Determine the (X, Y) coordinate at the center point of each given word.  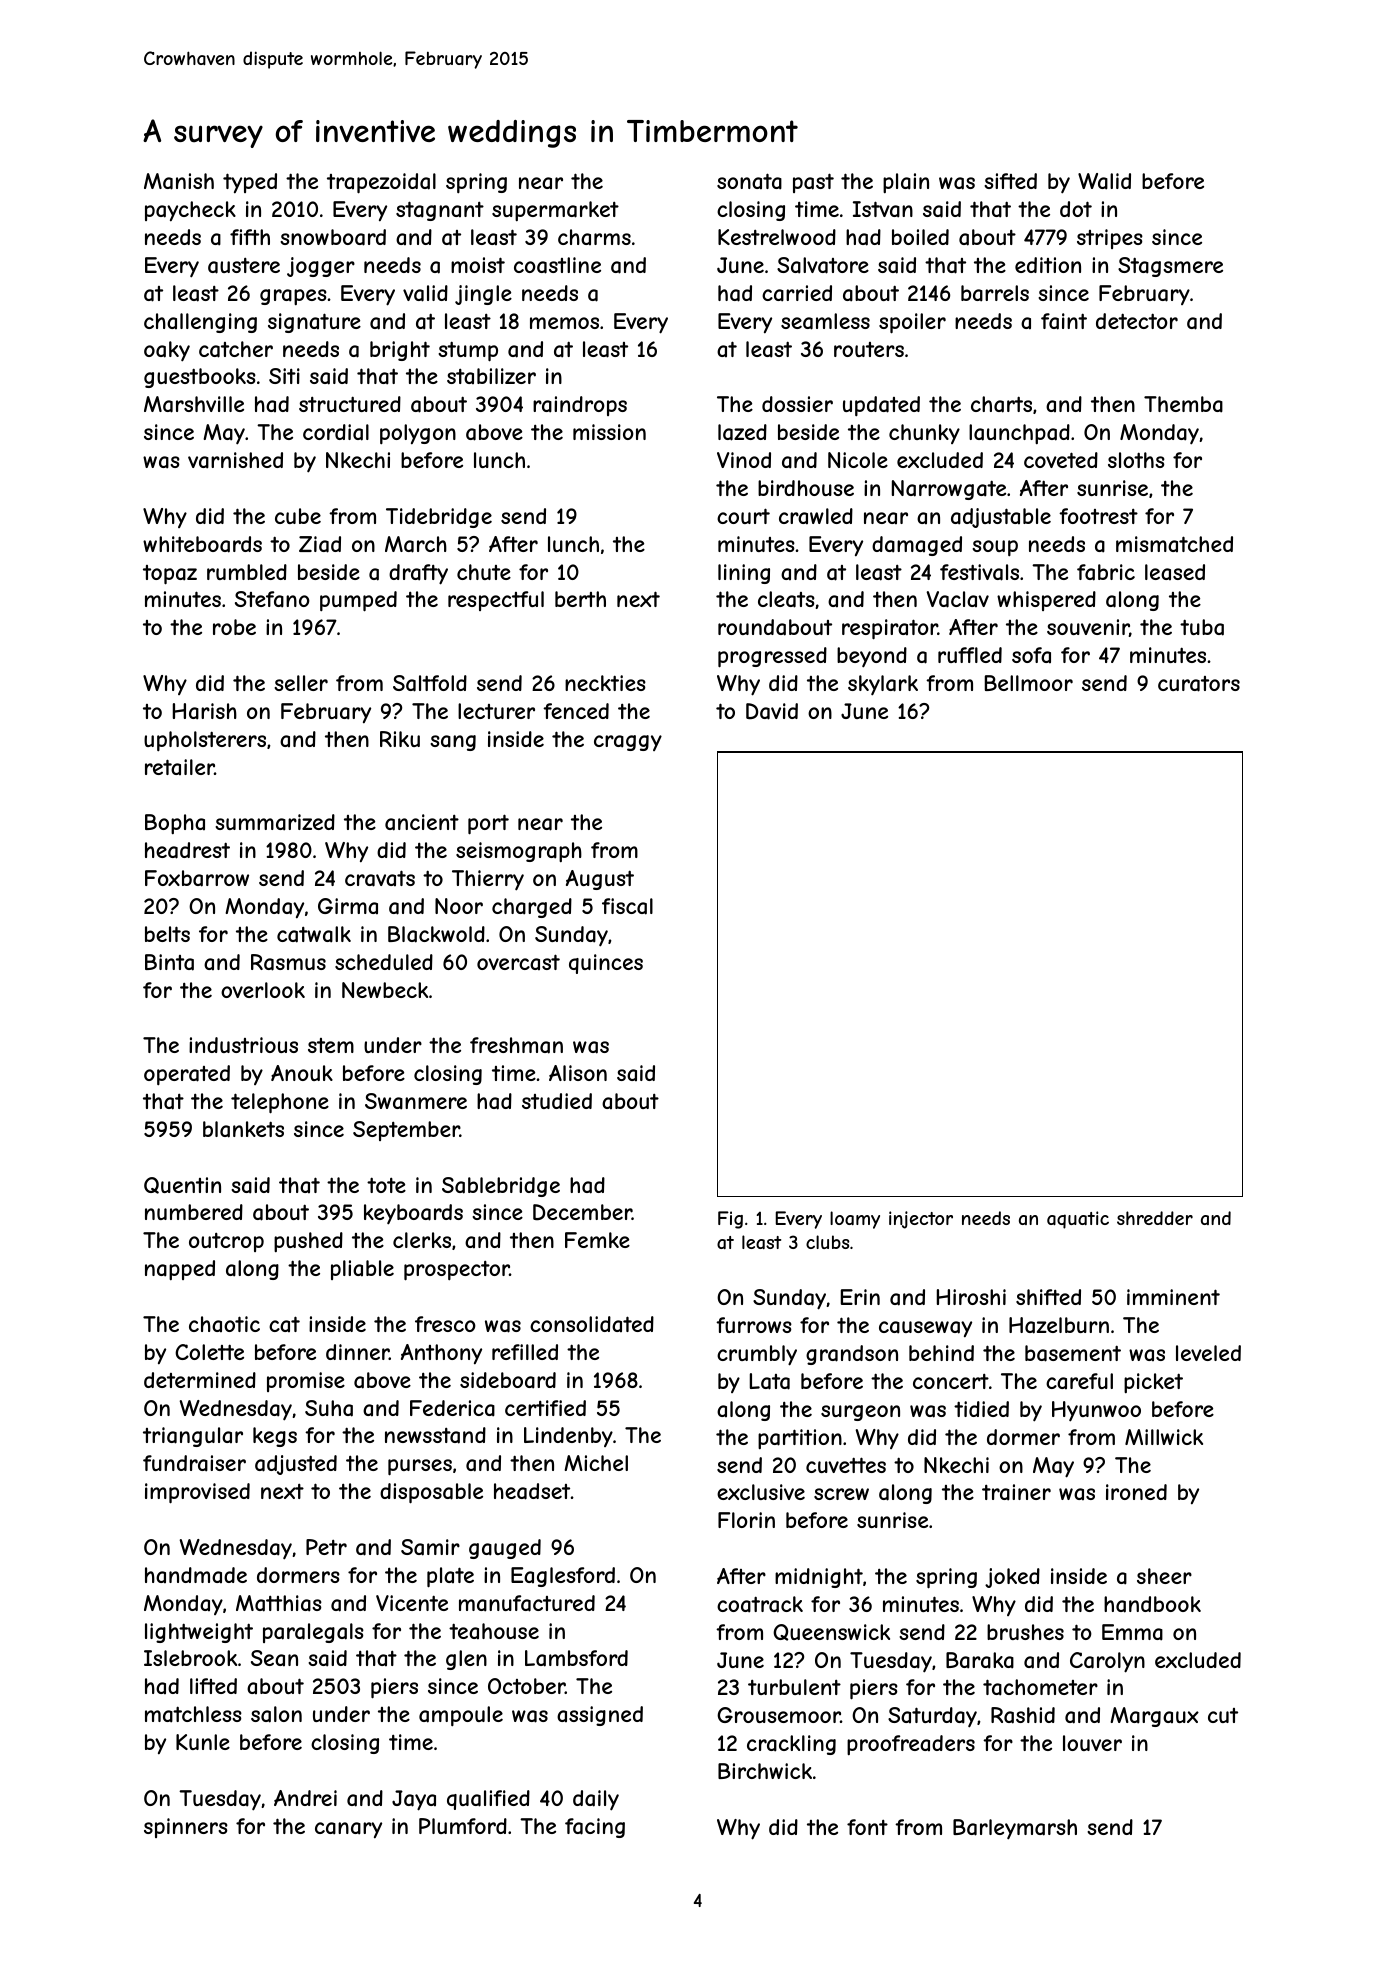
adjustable (1001, 518)
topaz (170, 575)
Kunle (203, 1742)
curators (1199, 684)
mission (609, 432)
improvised (197, 1493)
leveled (1208, 1353)
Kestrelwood (777, 237)
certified (545, 1408)
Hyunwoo (1096, 1411)
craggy (628, 743)
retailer (179, 767)
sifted (1010, 181)
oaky (167, 351)
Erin (860, 1297)
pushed (308, 1242)
